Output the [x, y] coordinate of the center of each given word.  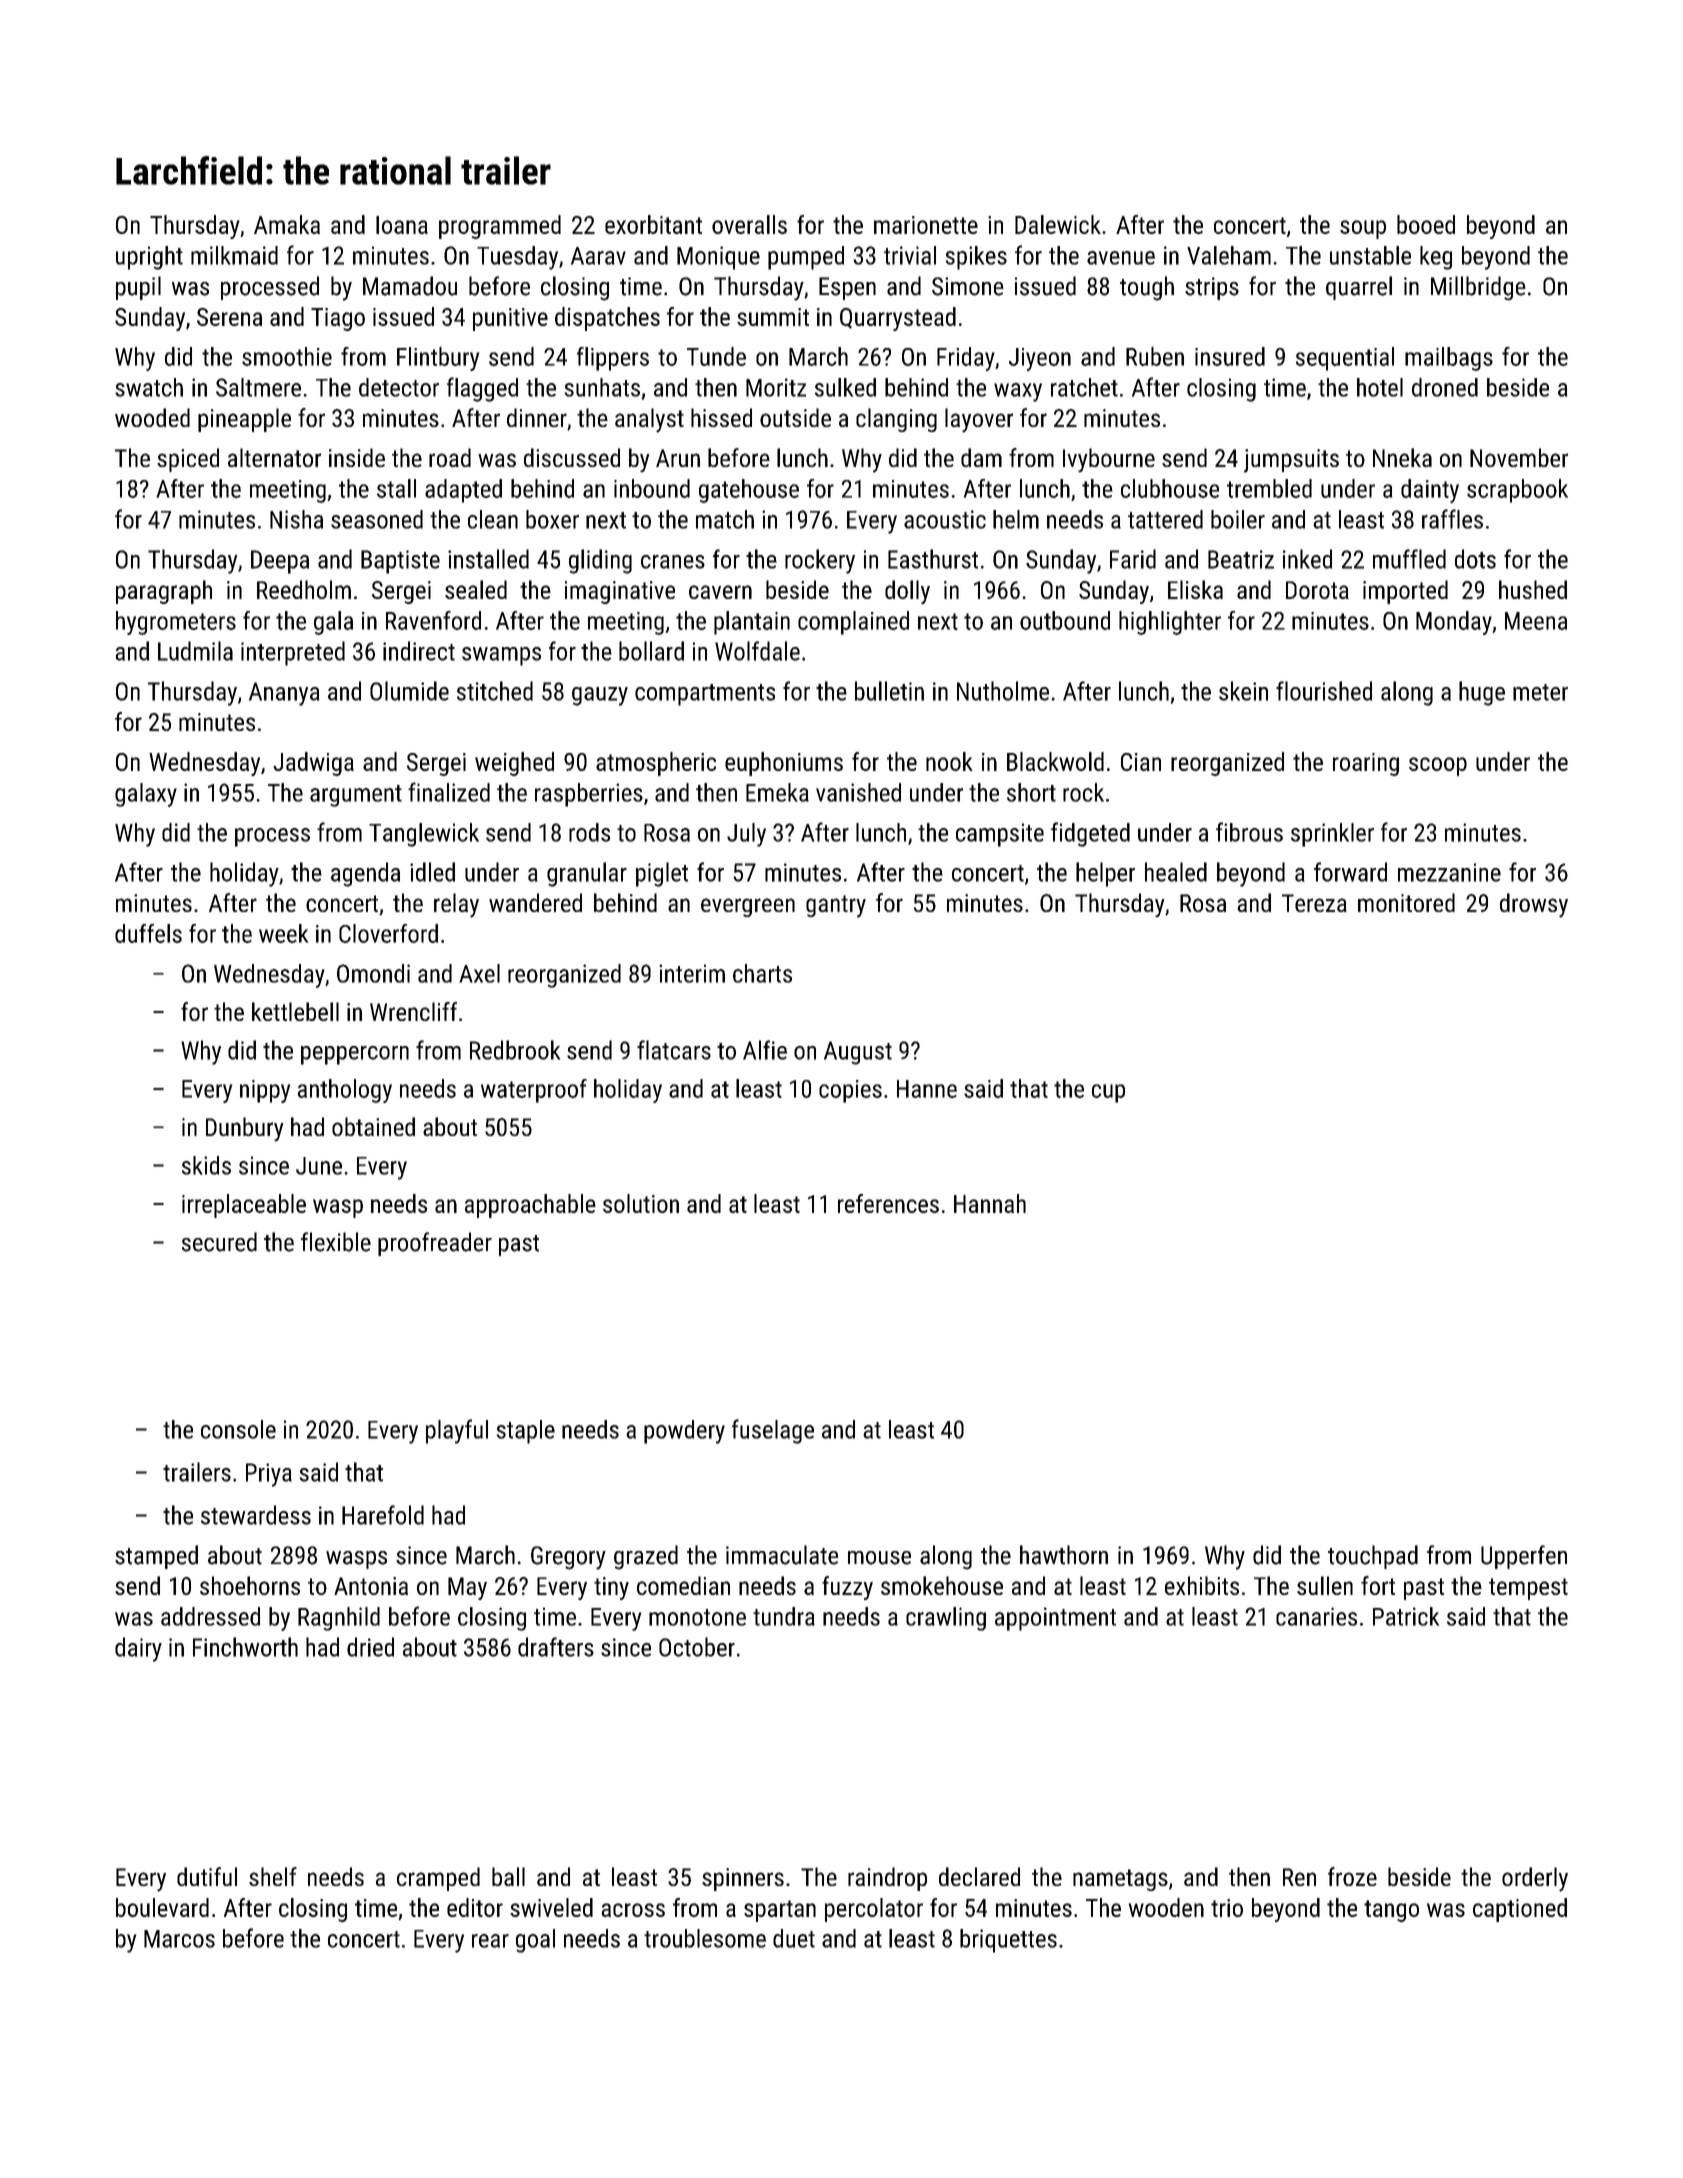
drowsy [1534, 905]
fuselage [773, 1431]
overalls [749, 224]
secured [219, 1242]
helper [1105, 874]
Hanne [927, 1089]
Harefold [383, 1515]
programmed [500, 227]
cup [1108, 1093]
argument [356, 796]
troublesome [705, 1938]
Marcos [179, 1939]
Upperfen [1524, 1557]
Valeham [1229, 255]
